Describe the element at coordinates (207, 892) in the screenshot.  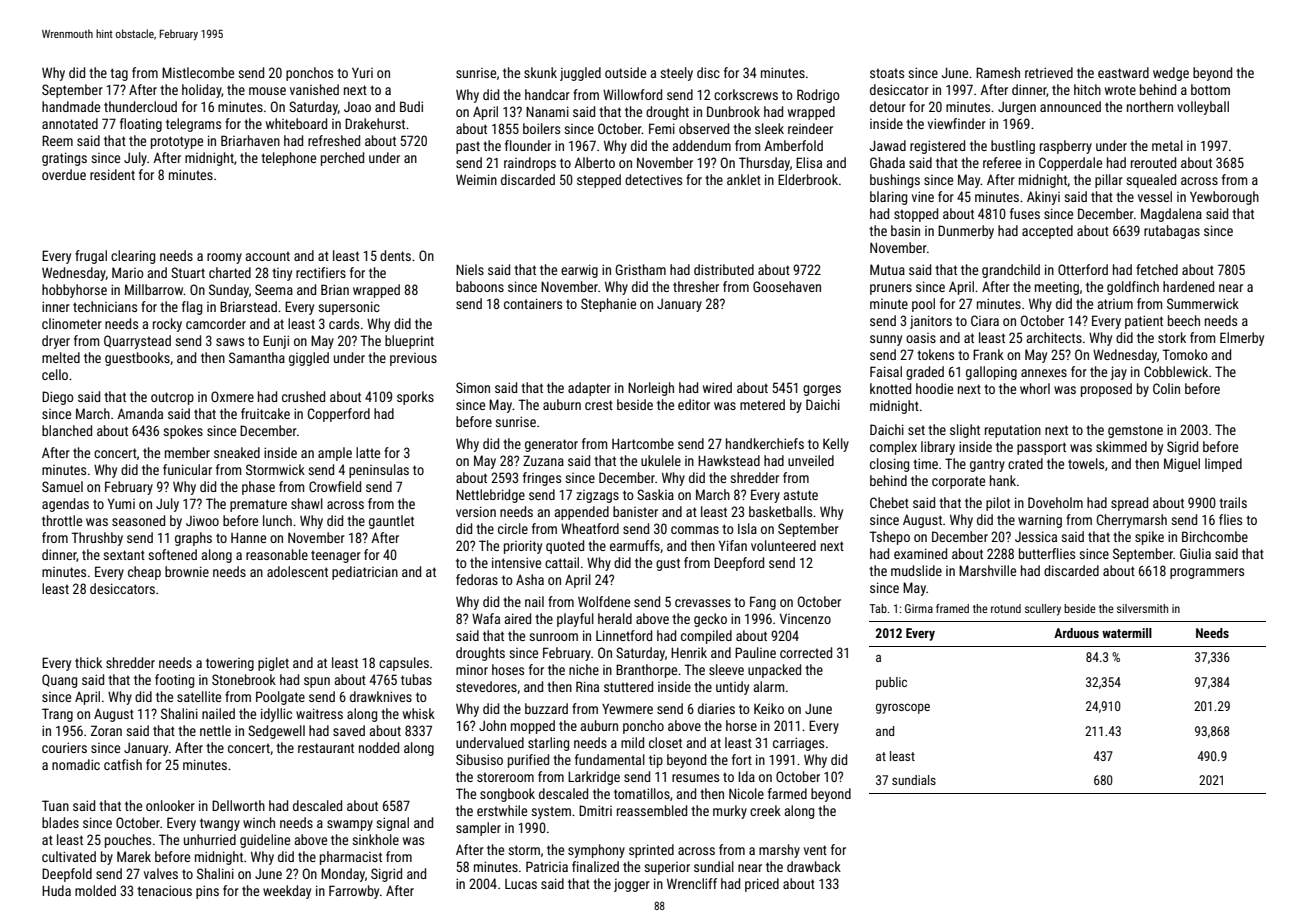
I see `pins` at that location.
